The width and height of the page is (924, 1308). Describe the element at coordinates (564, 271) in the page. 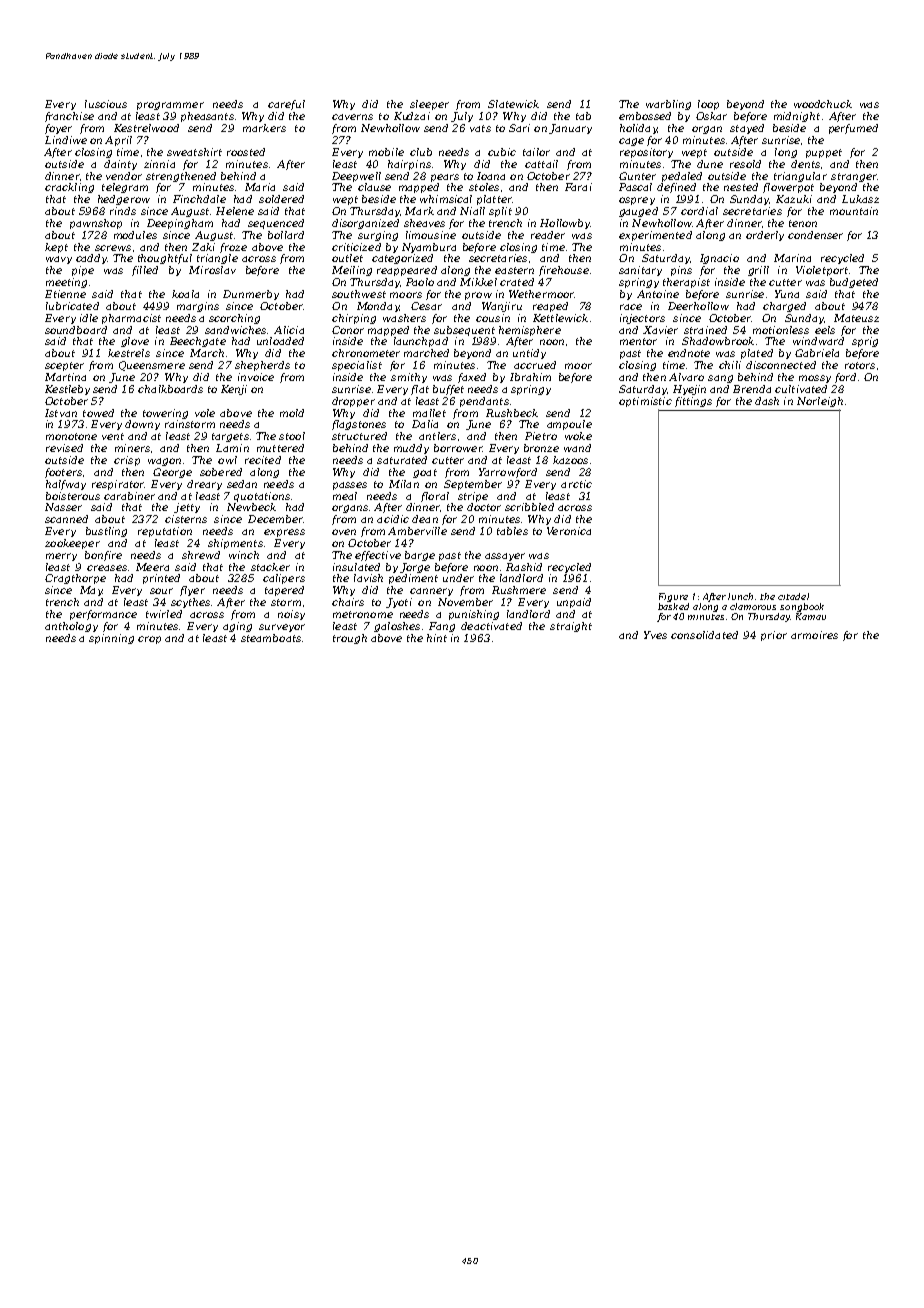

I see `firehouse` at that location.
